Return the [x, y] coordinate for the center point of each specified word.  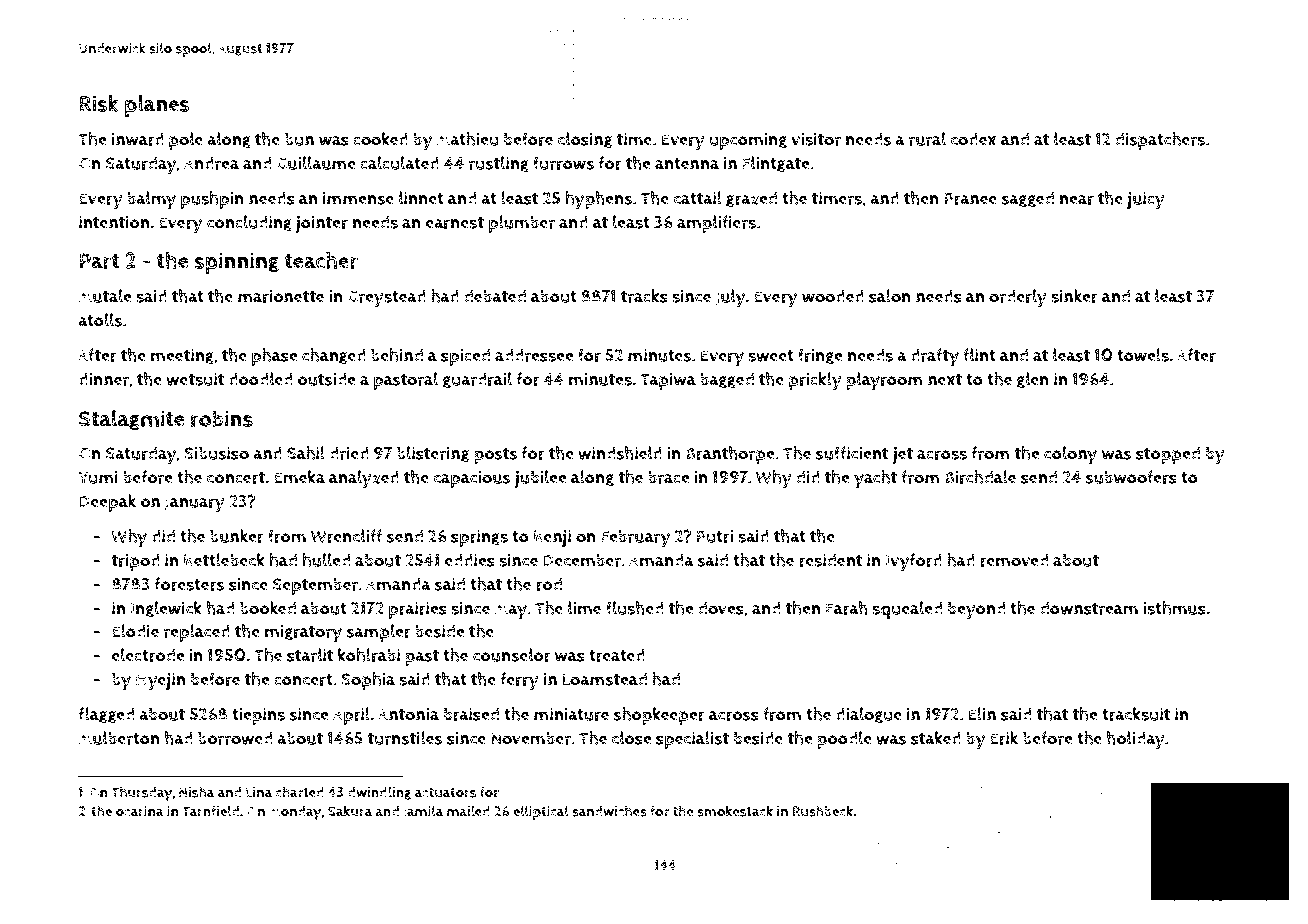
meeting [182, 357]
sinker [1074, 296]
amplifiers [716, 224]
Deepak [107, 503]
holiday [1136, 740]
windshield [620, 453]
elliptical [541, 812]
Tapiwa [668, 381]
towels [1143, 355]
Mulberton [119, 738]
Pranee [970, 198]
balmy [151, 200]
